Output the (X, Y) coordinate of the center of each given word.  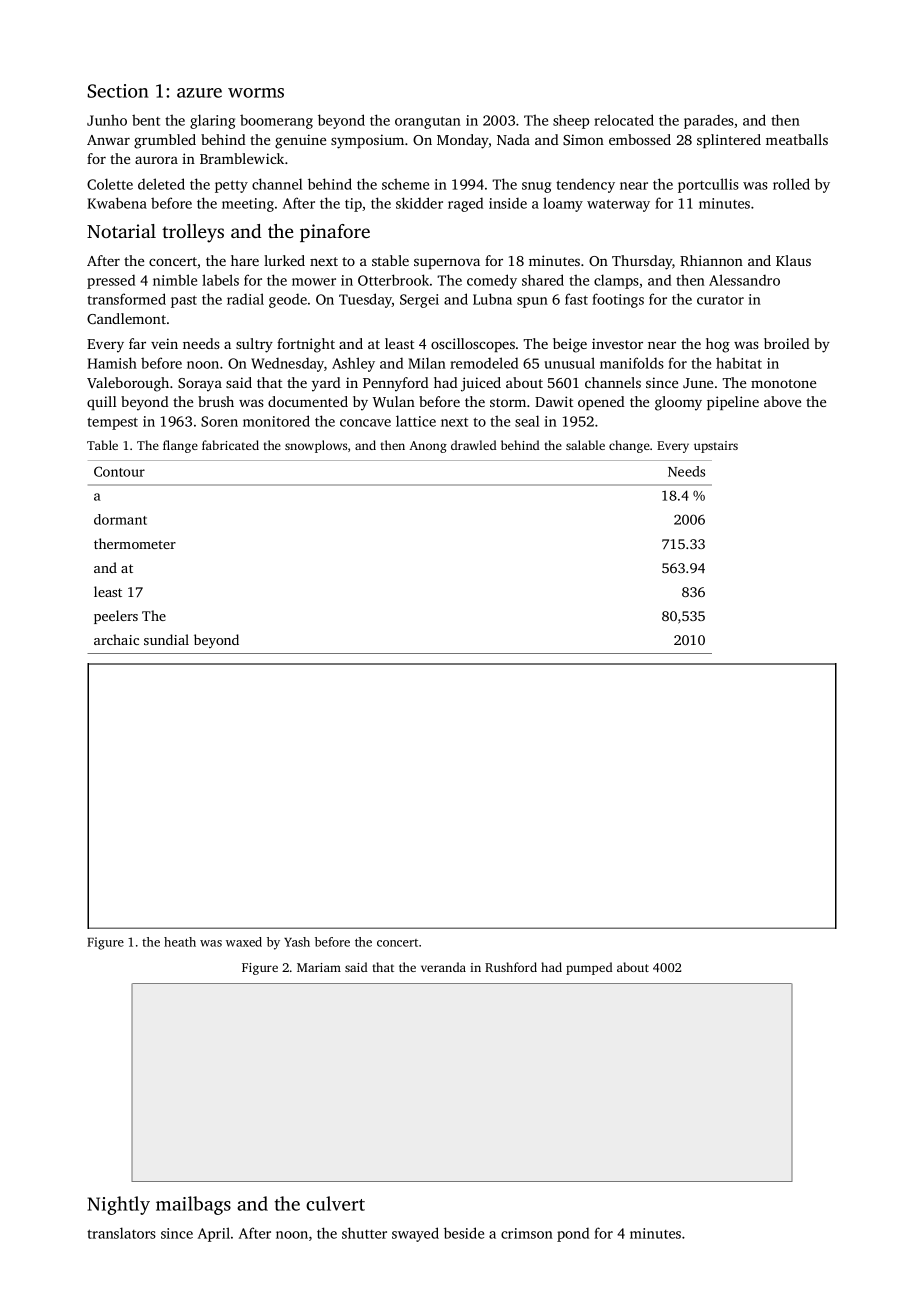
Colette (110, 184)
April (214, 1234)
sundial (166, 639)
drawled (474, 445)
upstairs (716, 447)
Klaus (793, 260)
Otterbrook (393, 280)
